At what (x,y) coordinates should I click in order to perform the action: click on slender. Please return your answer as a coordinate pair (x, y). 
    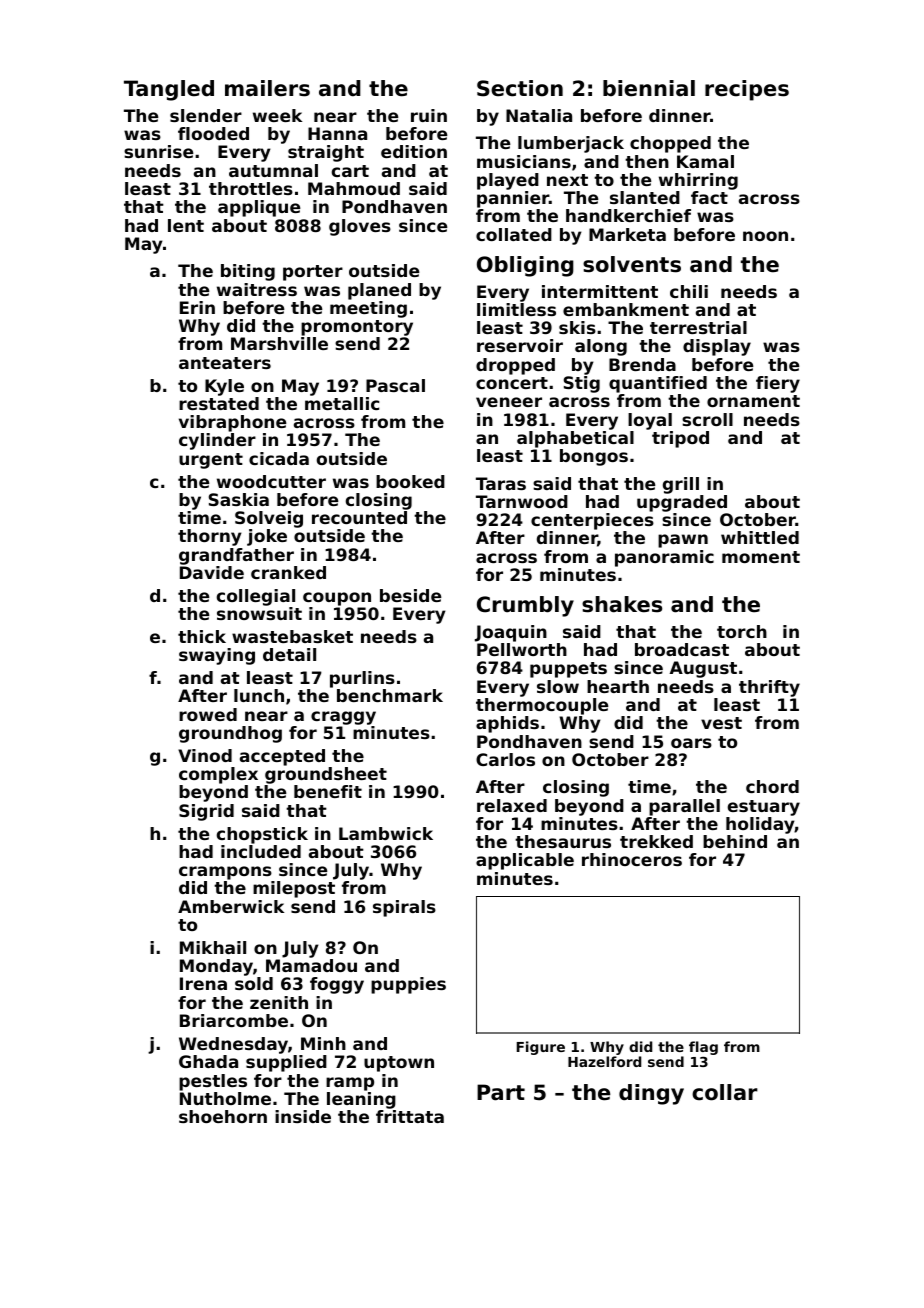
    Looking at the image, I should click on (206, 115).
